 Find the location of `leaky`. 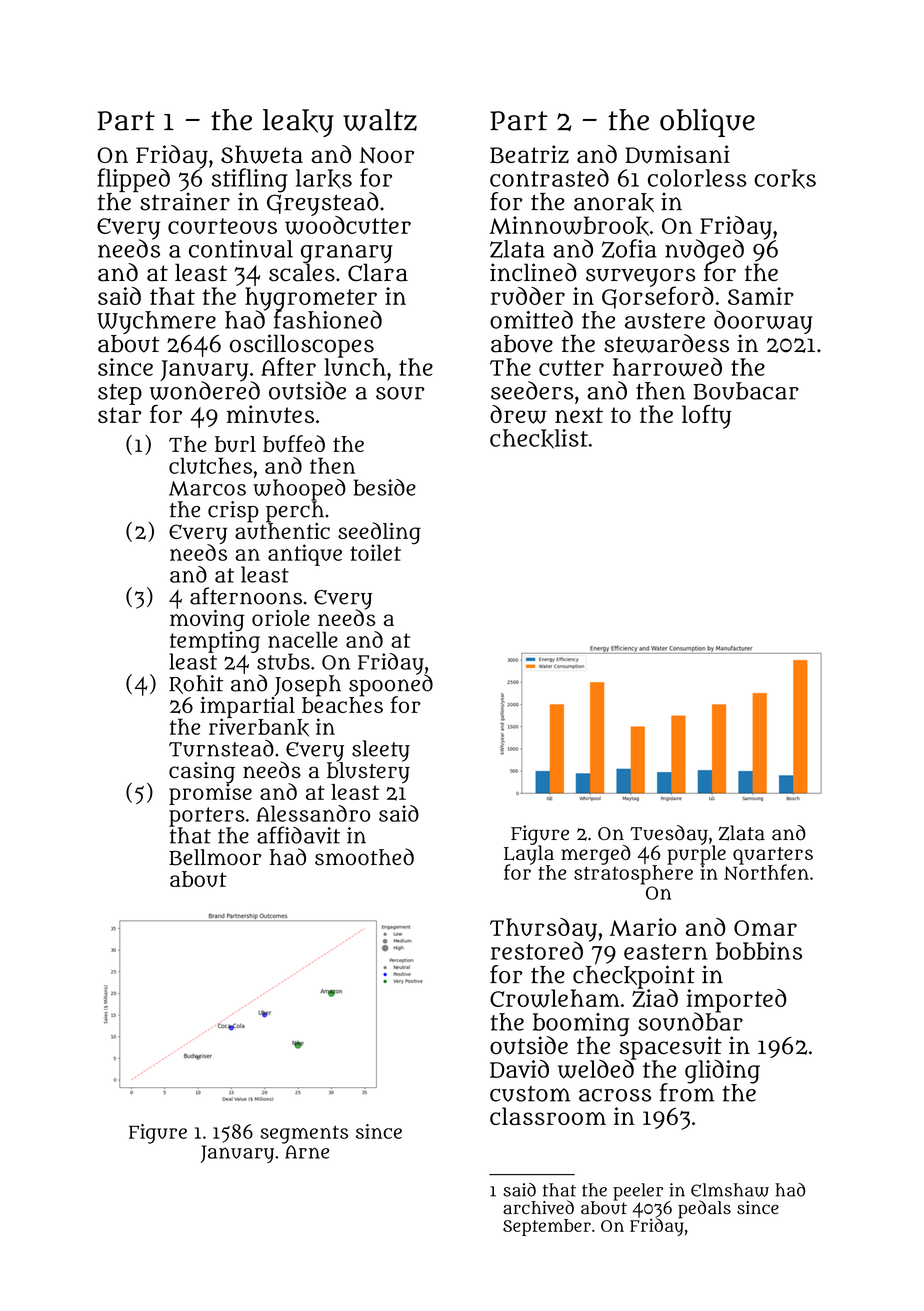

leaky is located at coordinates (298, 123).
